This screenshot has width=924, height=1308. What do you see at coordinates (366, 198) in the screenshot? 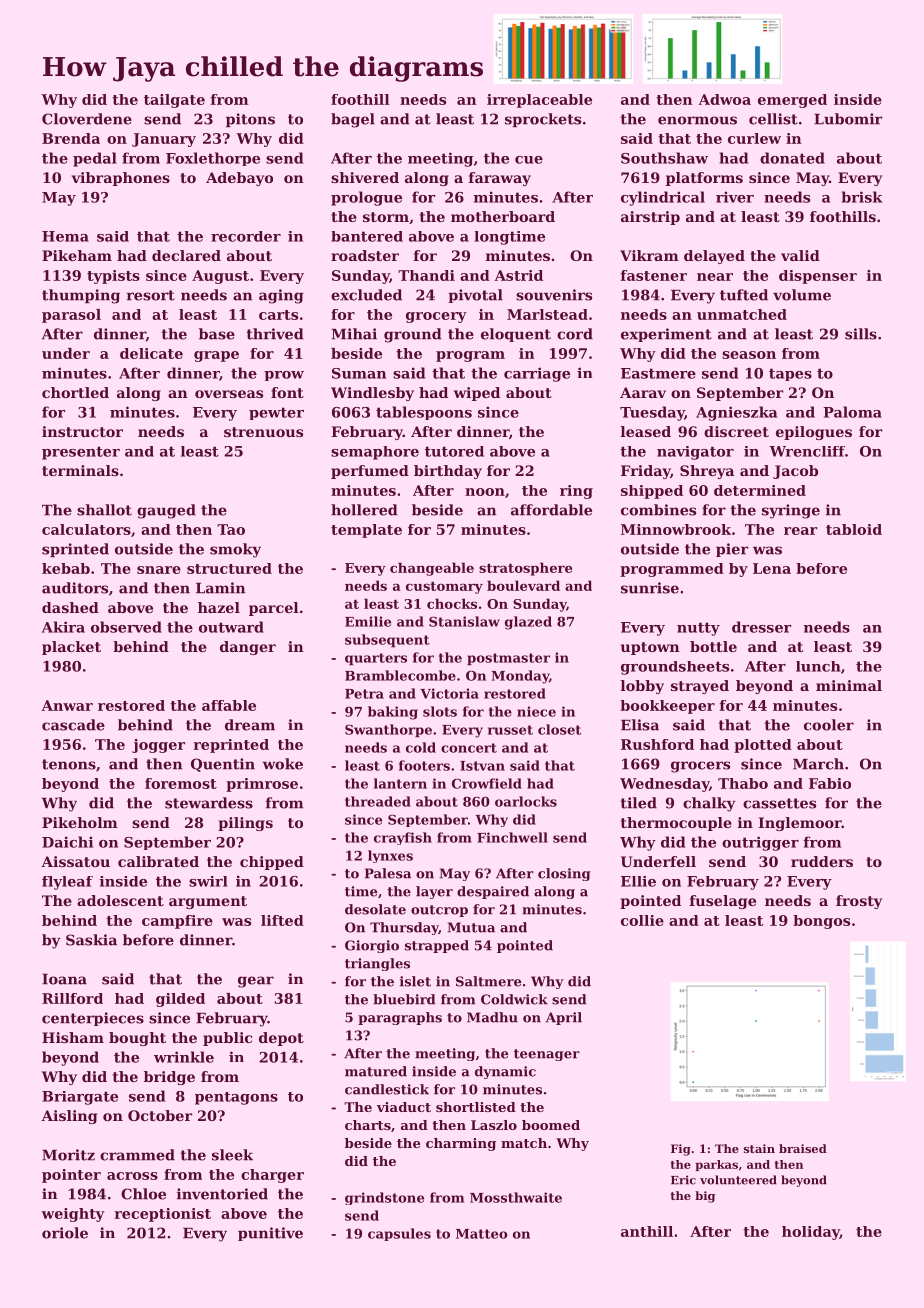
I see `prologue` at bounding box center [366, 198].
